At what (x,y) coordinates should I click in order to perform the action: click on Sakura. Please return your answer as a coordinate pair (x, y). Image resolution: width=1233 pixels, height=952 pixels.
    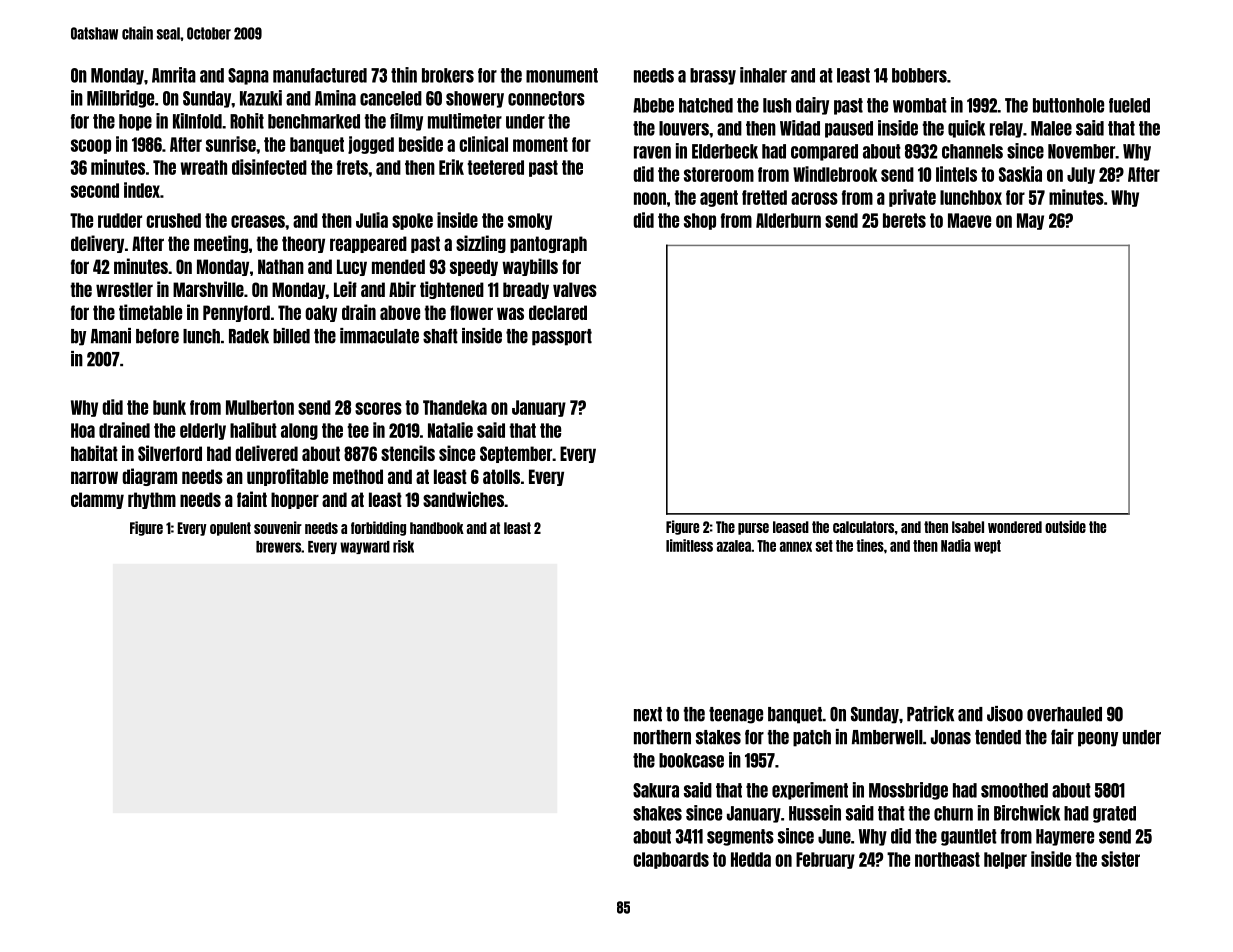
    Looking at the image, I should click on (656, 790).
